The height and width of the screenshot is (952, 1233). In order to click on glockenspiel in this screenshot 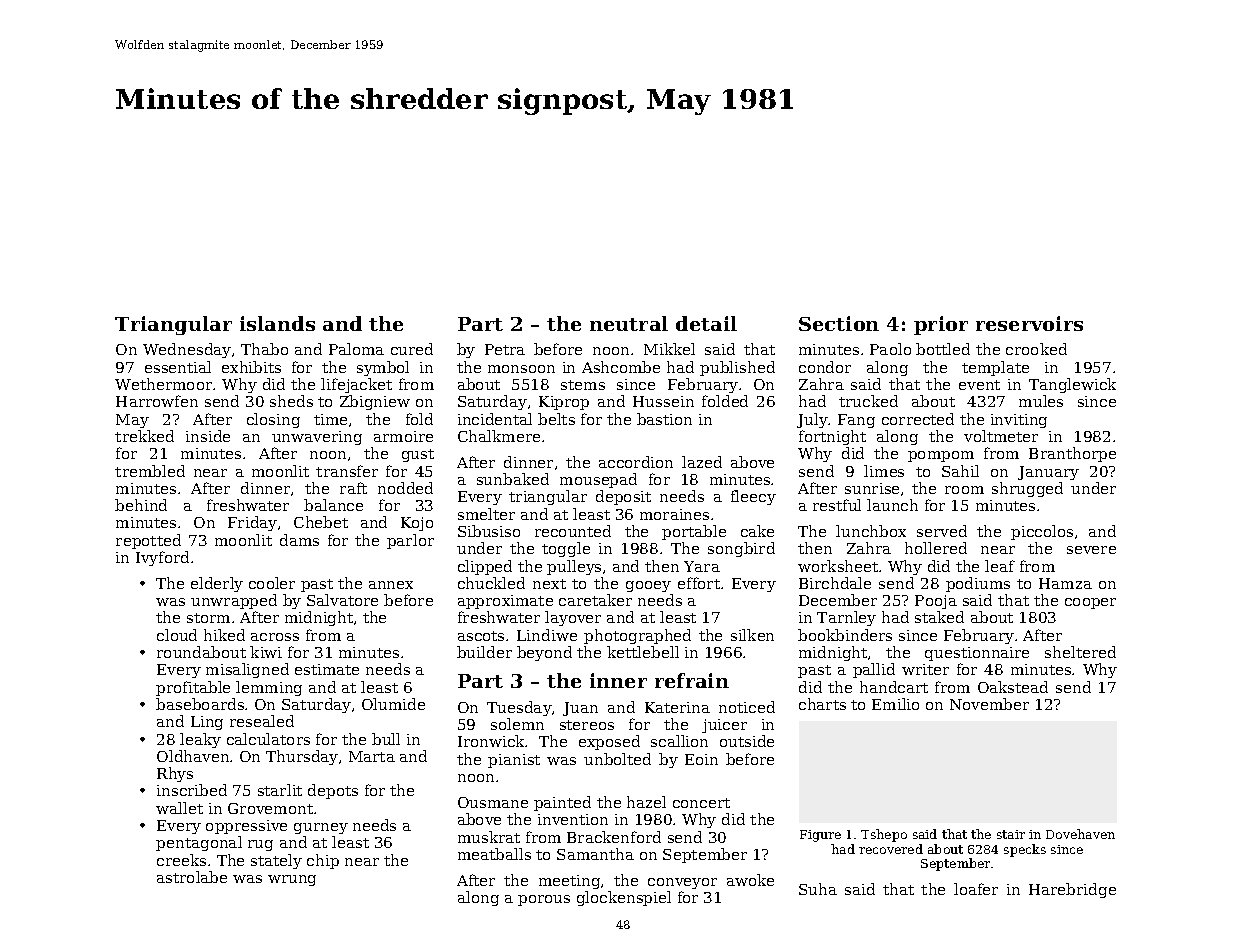, I will do `click(624, 898)`.
